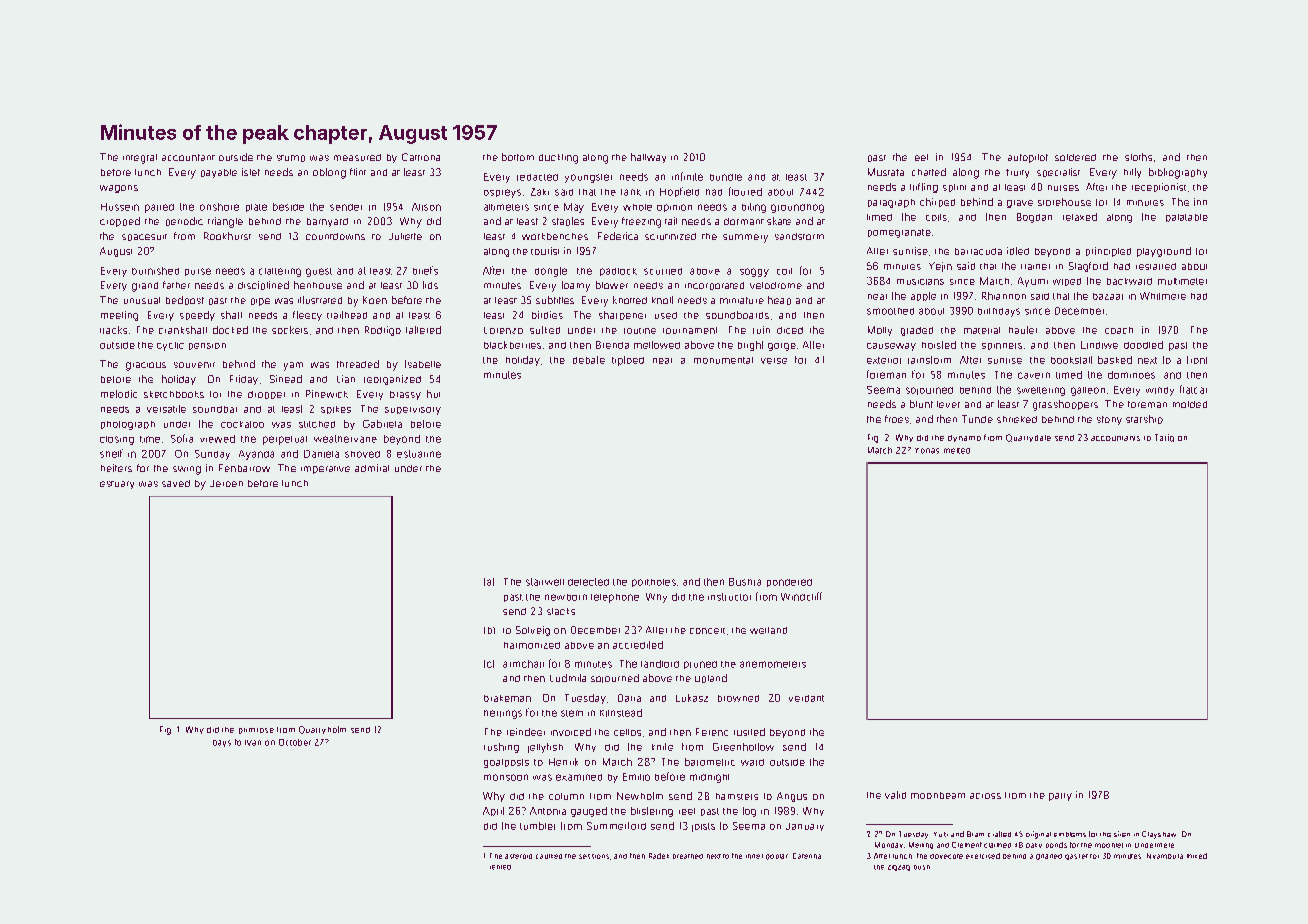 Image resolution: width=1308 pixels, height=924 pixels. What do you see at coordinates (222, 743) in the screenshot?
I see `bays` at bounding box center [222, 743].
